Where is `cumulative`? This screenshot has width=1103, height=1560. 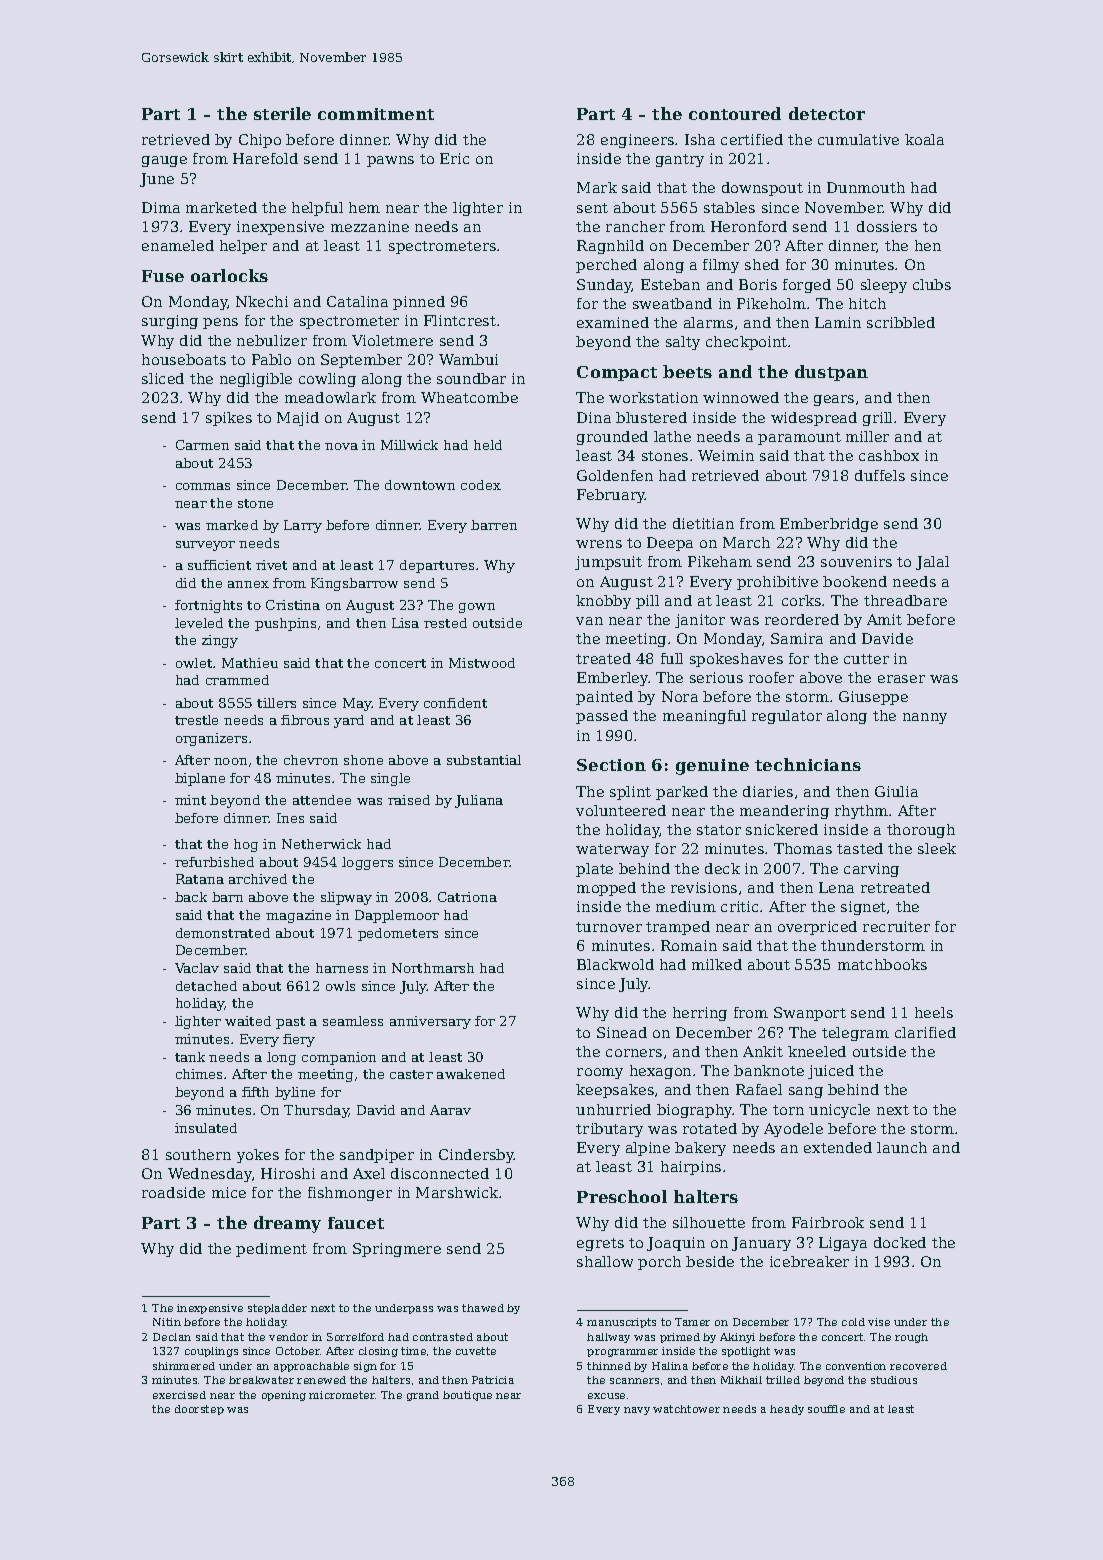
cumulative is located at coordinates (858, 139).
